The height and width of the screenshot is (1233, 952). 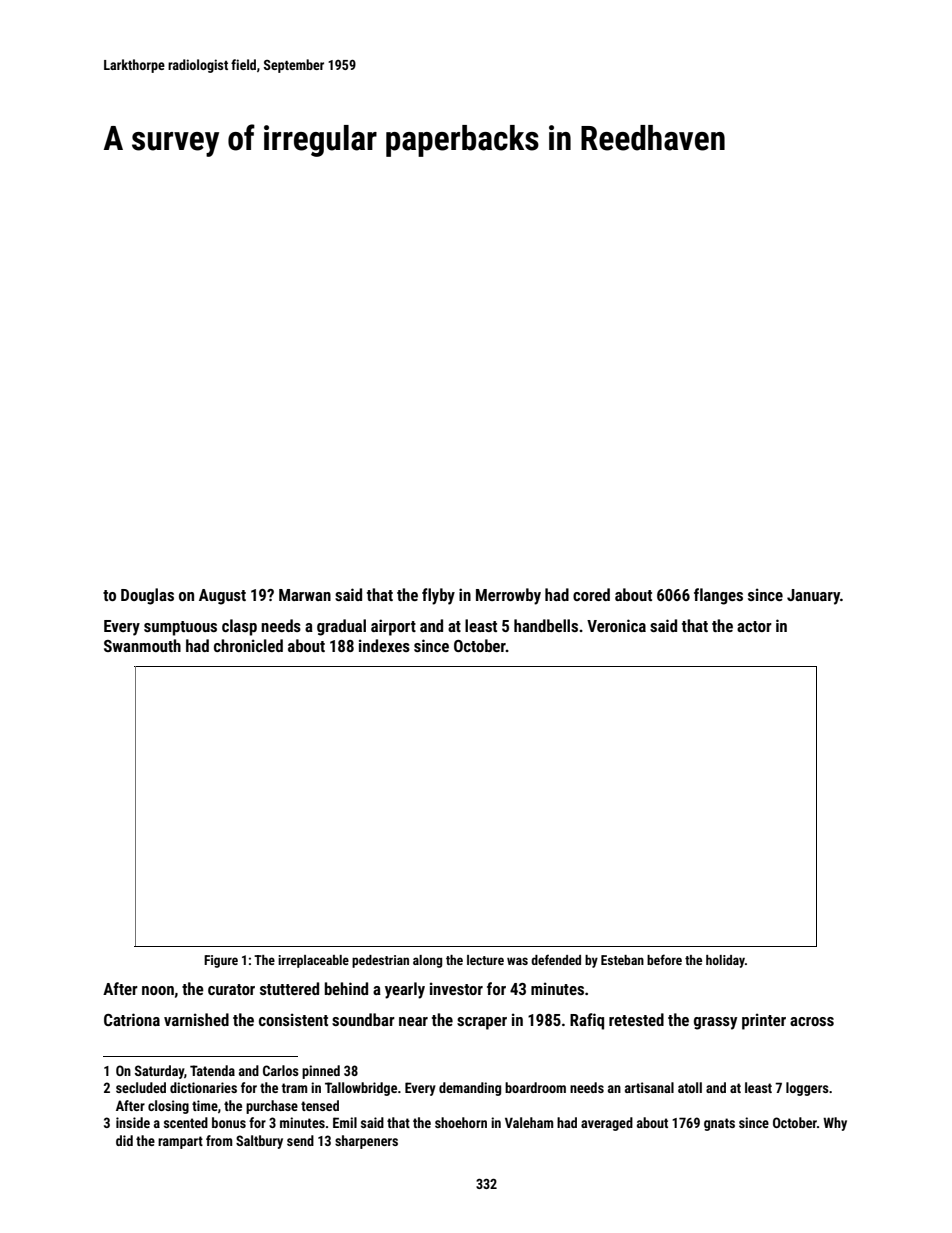 What do you see at coordinates (142, 645) in the screenshot?
I see `Swanmouth` at bounding box center [142, 645].
